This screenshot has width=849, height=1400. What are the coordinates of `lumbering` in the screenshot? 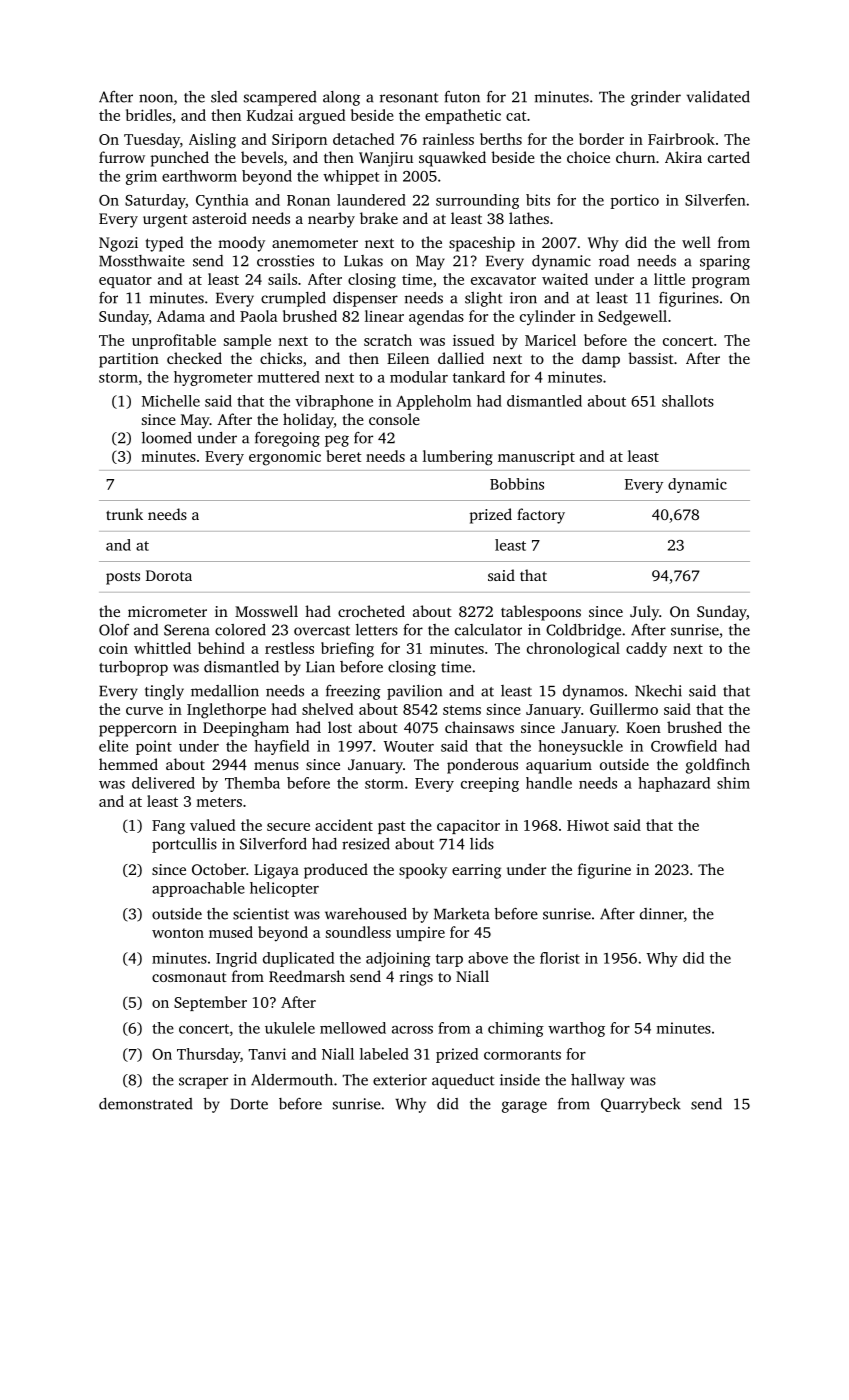 It's located at (458, 458).
